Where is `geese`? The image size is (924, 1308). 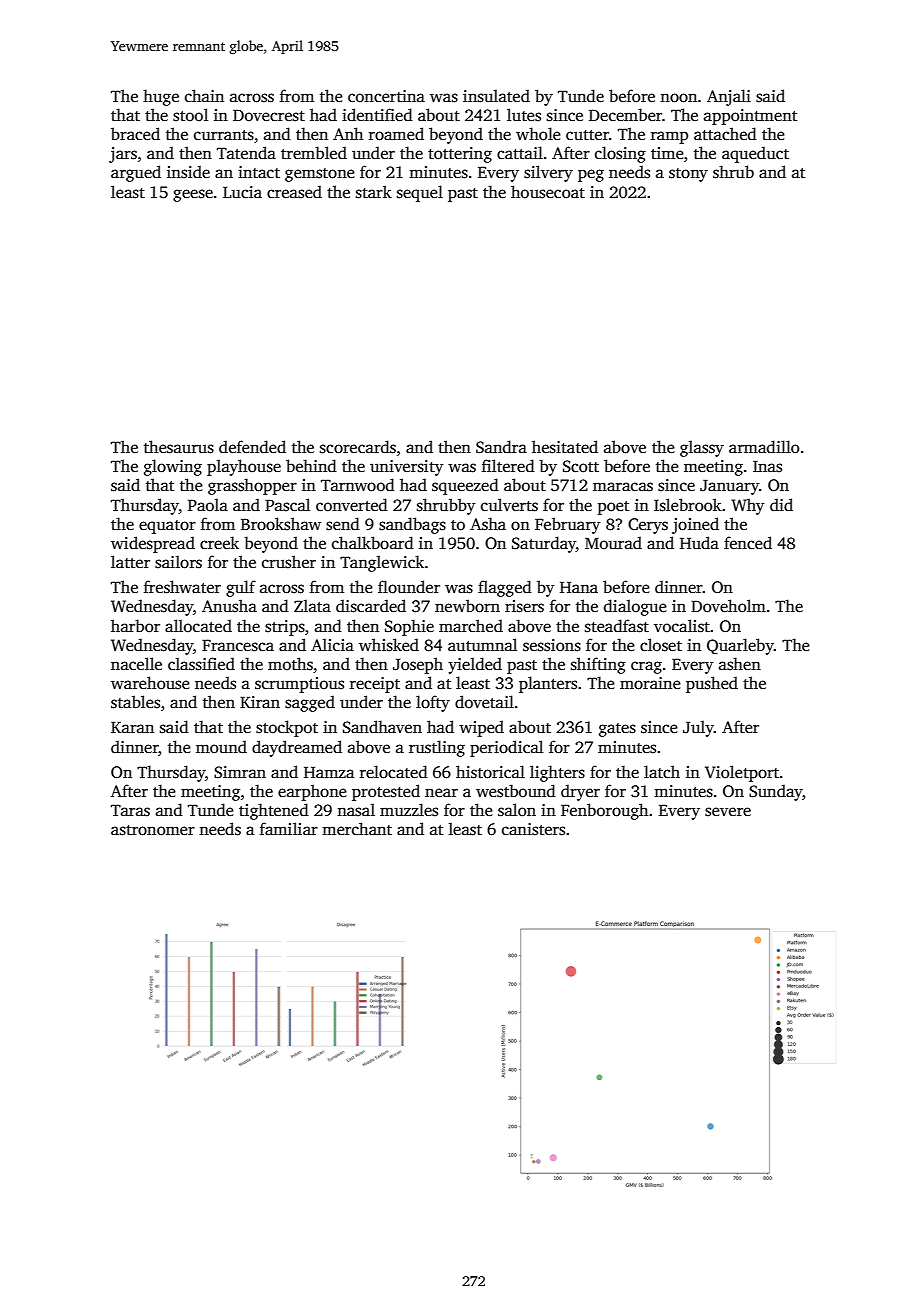
geese is located at coordinates (193, 195).
